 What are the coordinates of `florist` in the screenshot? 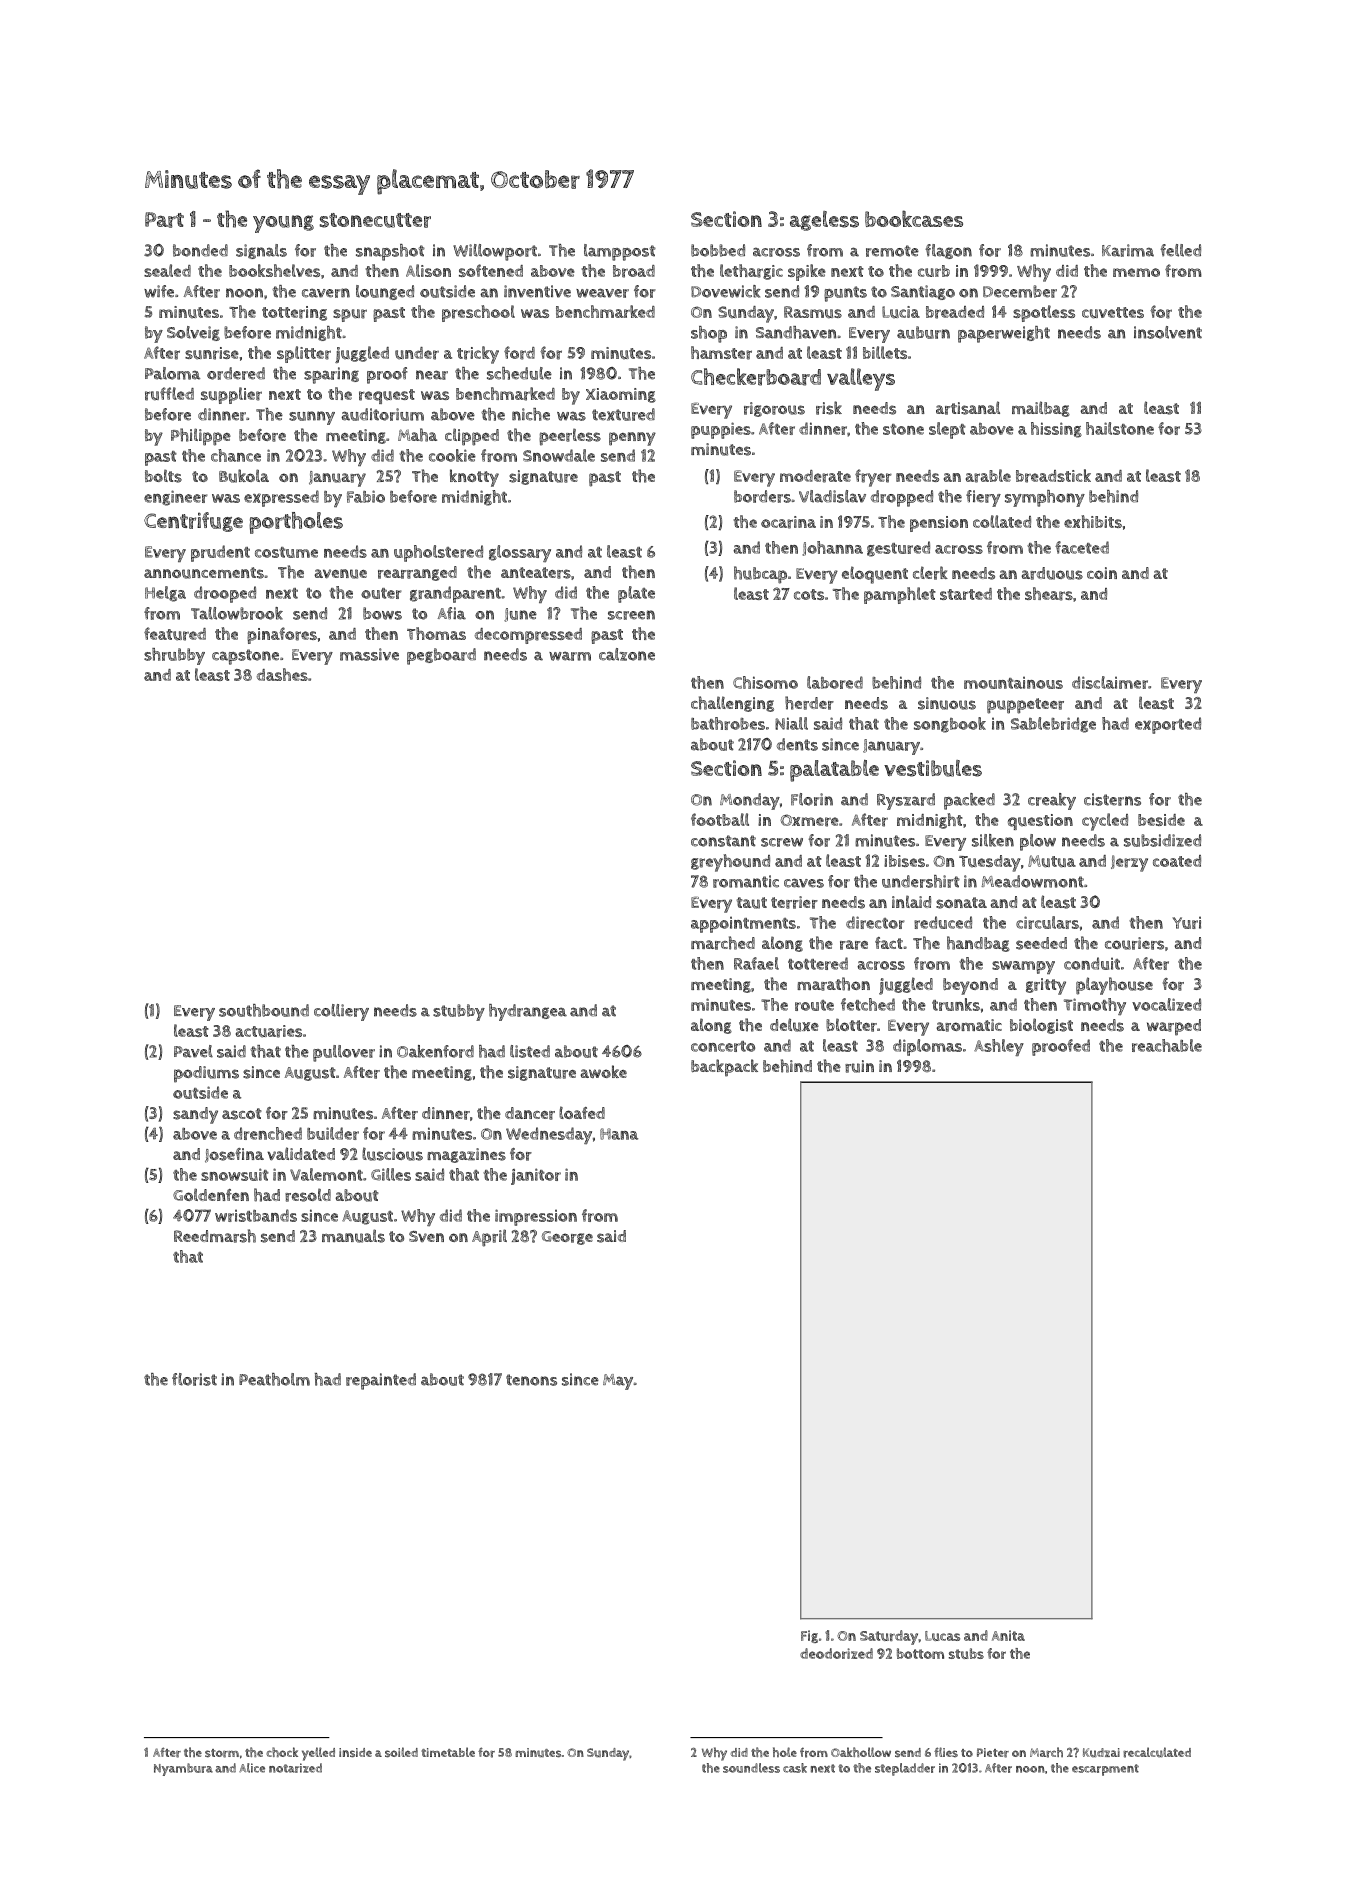 It's located at (194, 1379).
